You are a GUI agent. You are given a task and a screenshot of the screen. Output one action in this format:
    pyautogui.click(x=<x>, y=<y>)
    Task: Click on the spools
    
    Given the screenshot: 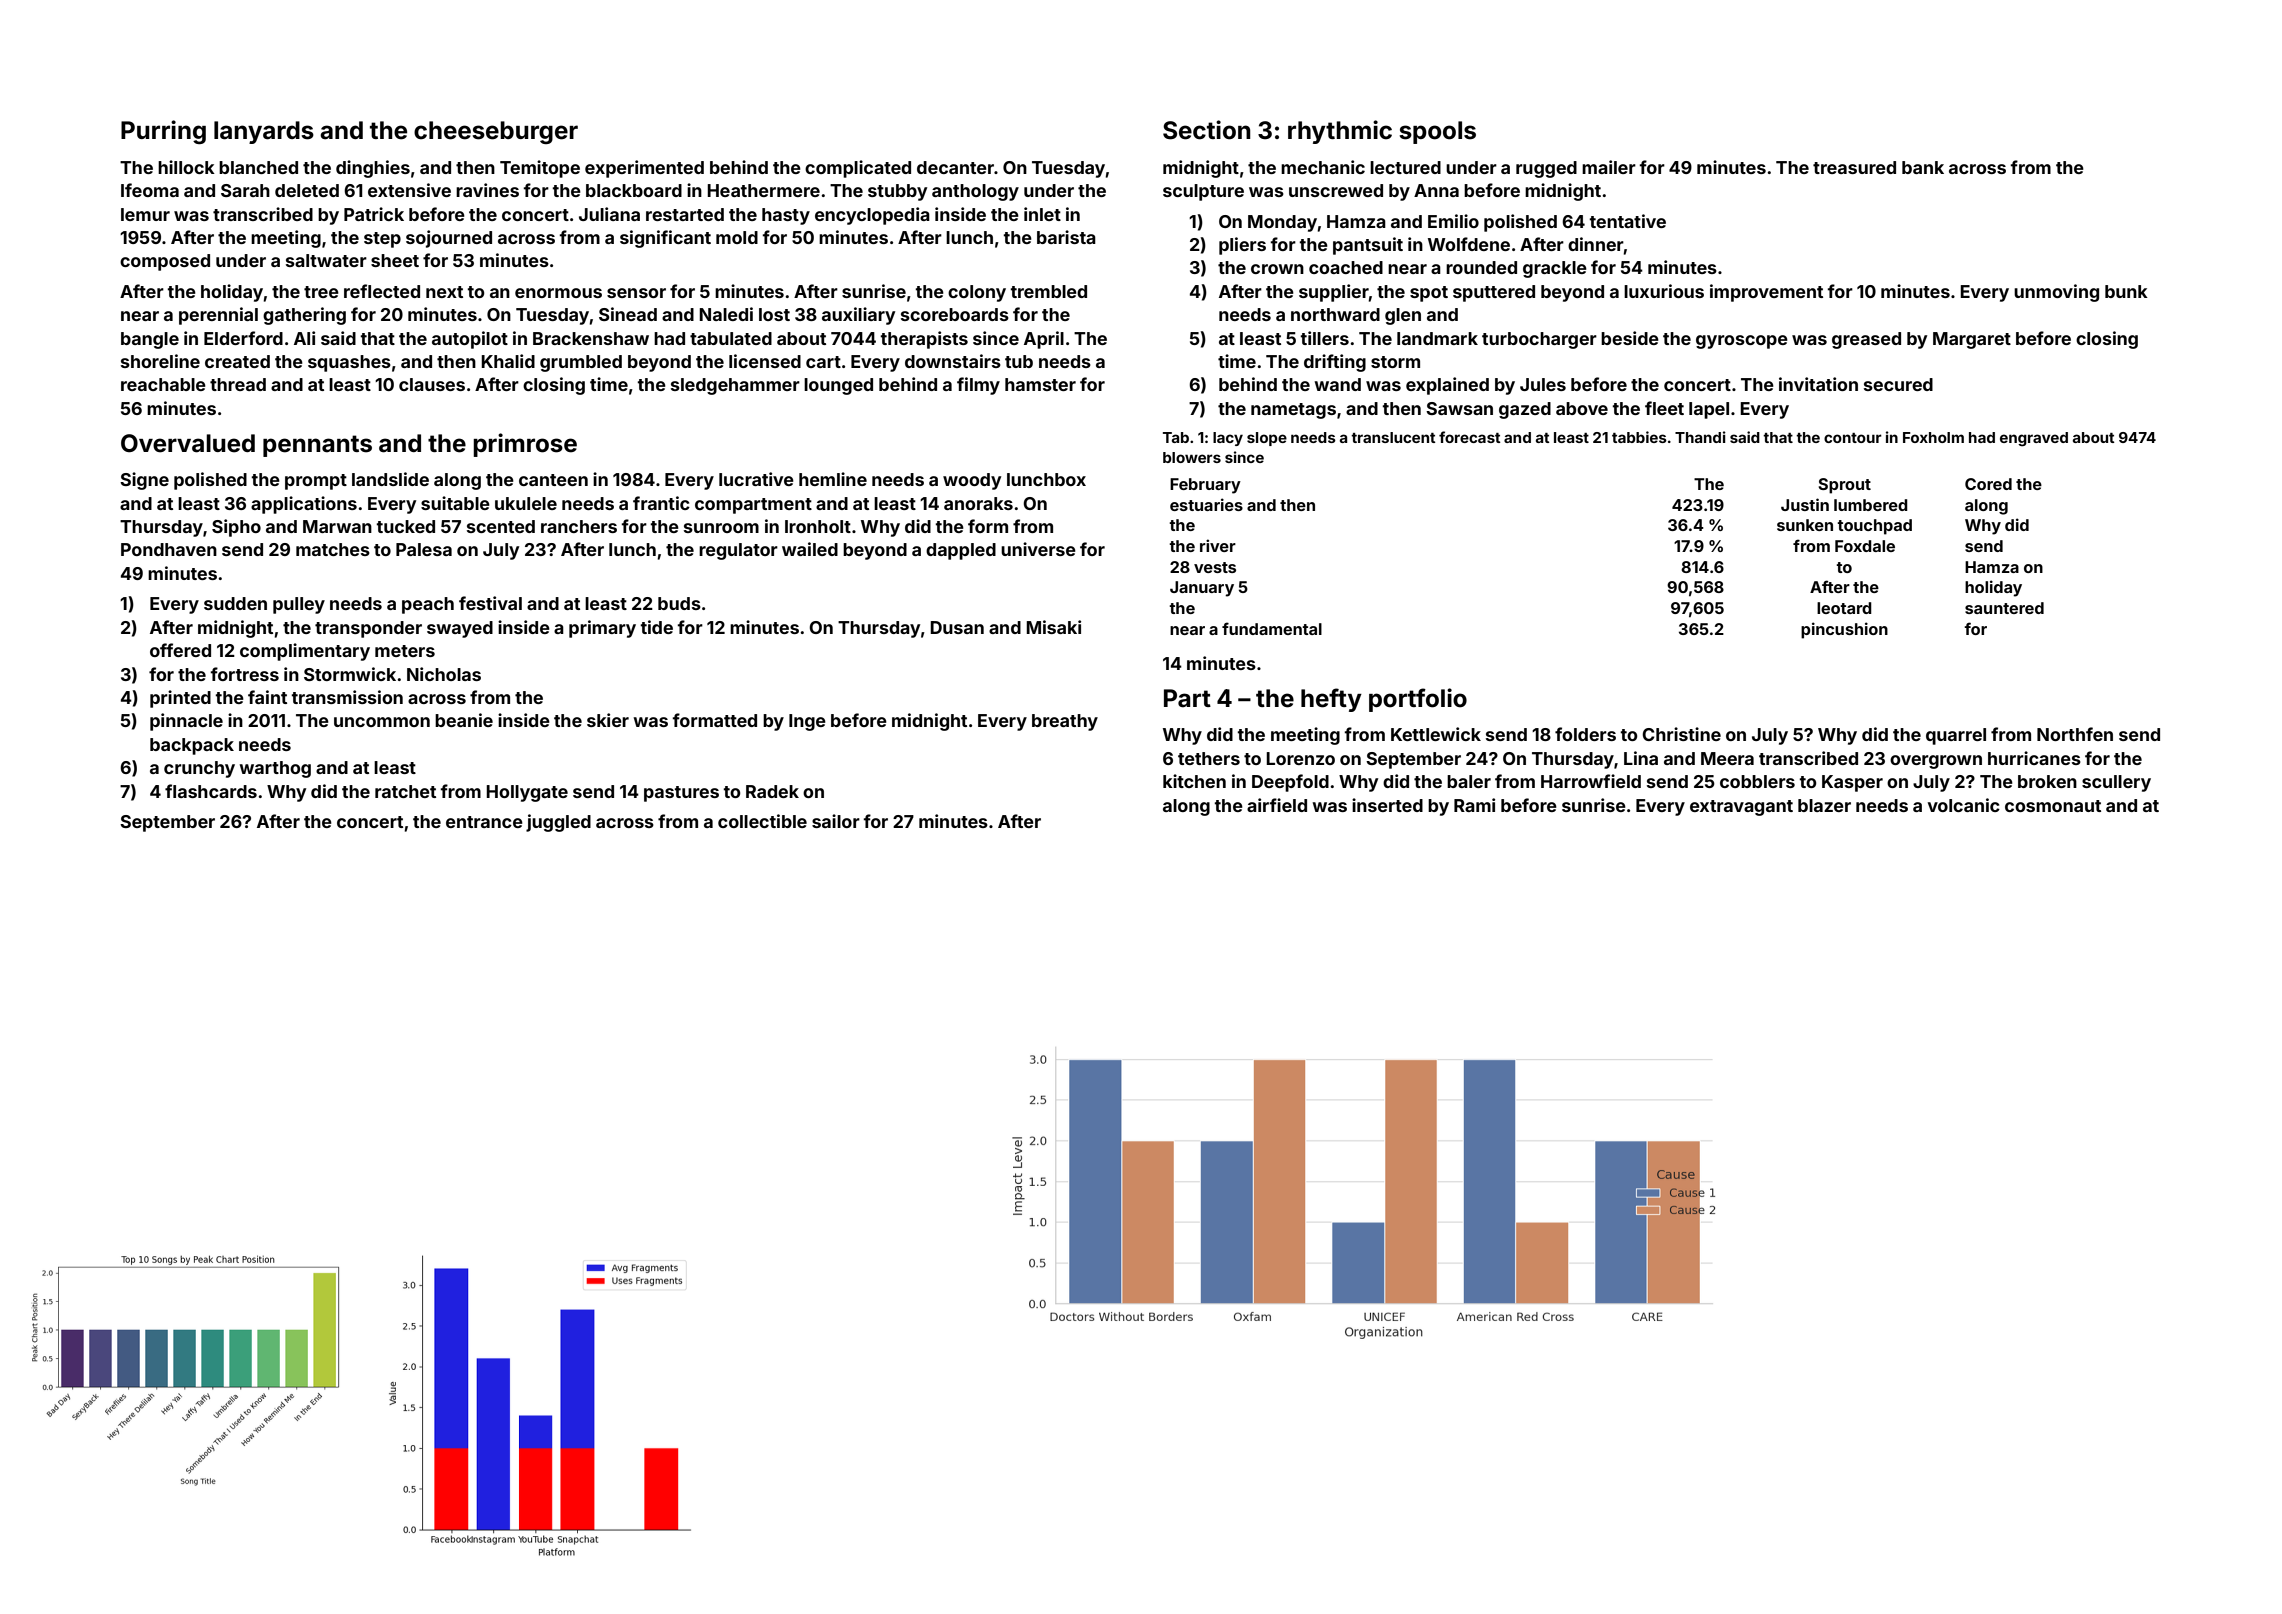 What is the action you would take?
    pyautogui.click(x=1437, y=132)
